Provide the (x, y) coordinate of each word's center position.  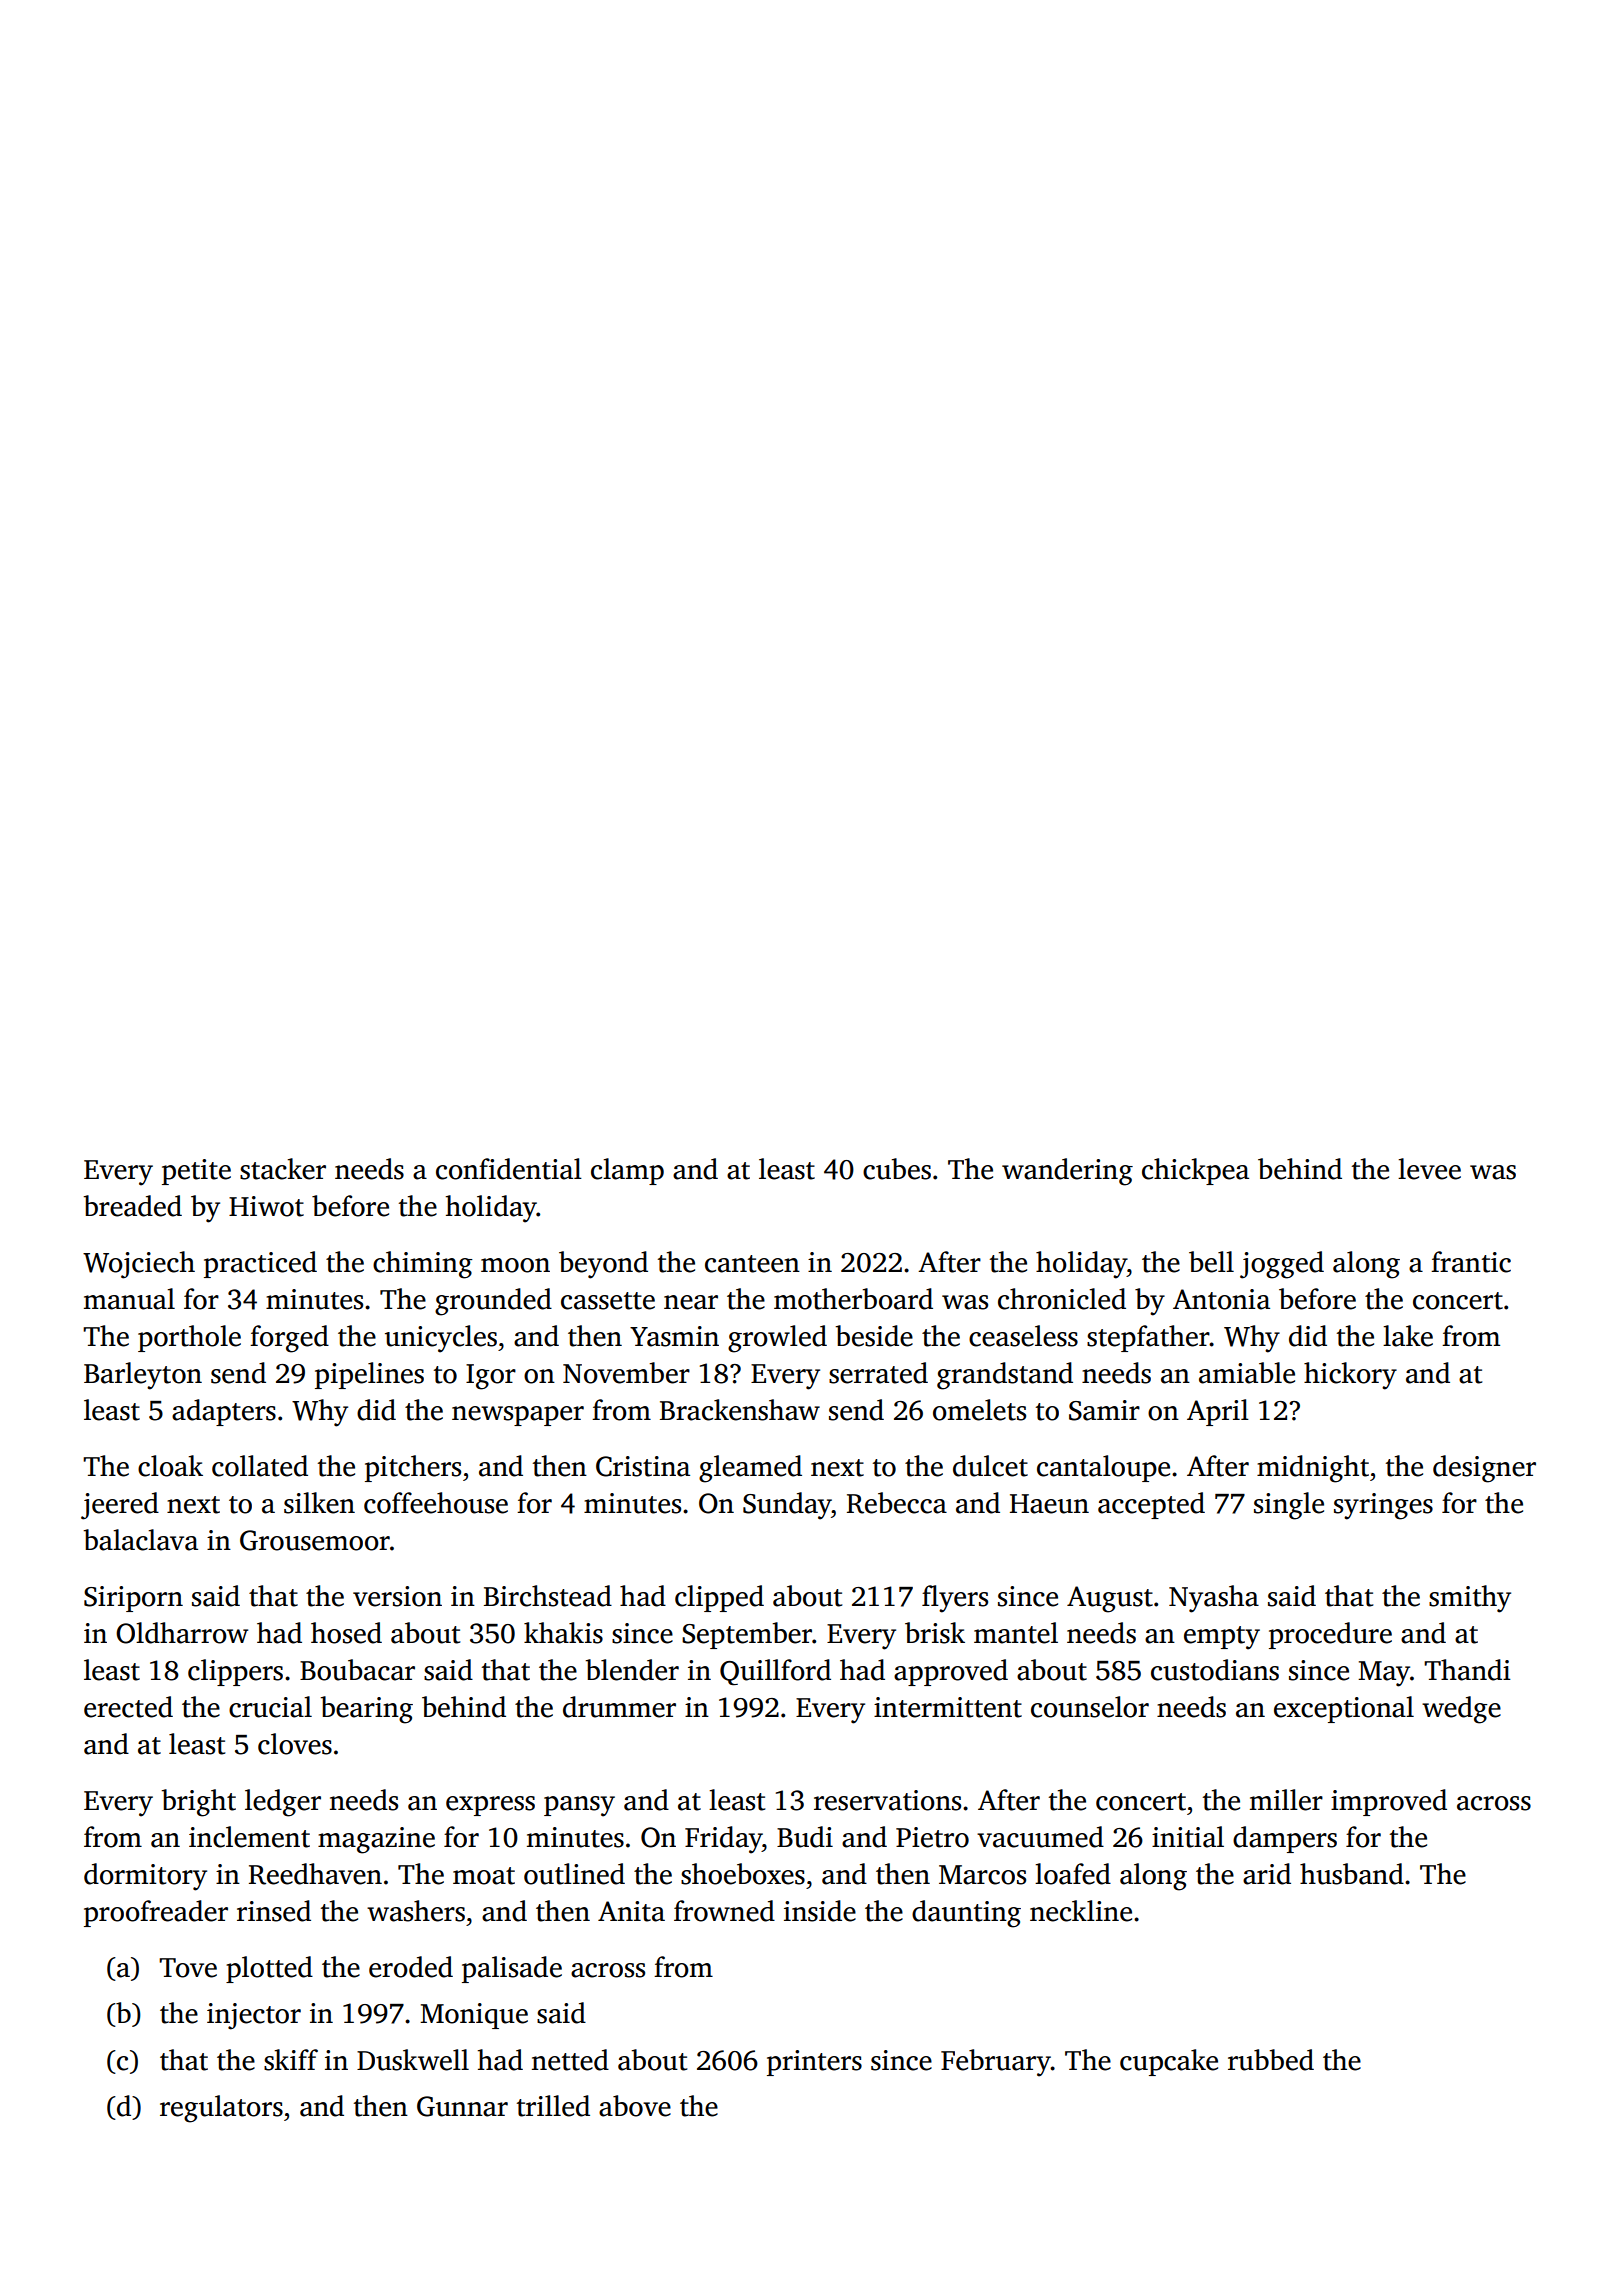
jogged (1282, 1265)
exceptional (1344, 1709)
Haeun (1049, 1504)
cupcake (1169, 2062)
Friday (723, 1840)
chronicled (1062, 1299)
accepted (1151, 1505)
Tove (188, 1968)
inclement (249, 1837)
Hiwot (266, 1206)
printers (814, 2063)
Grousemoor (315, 1540)
